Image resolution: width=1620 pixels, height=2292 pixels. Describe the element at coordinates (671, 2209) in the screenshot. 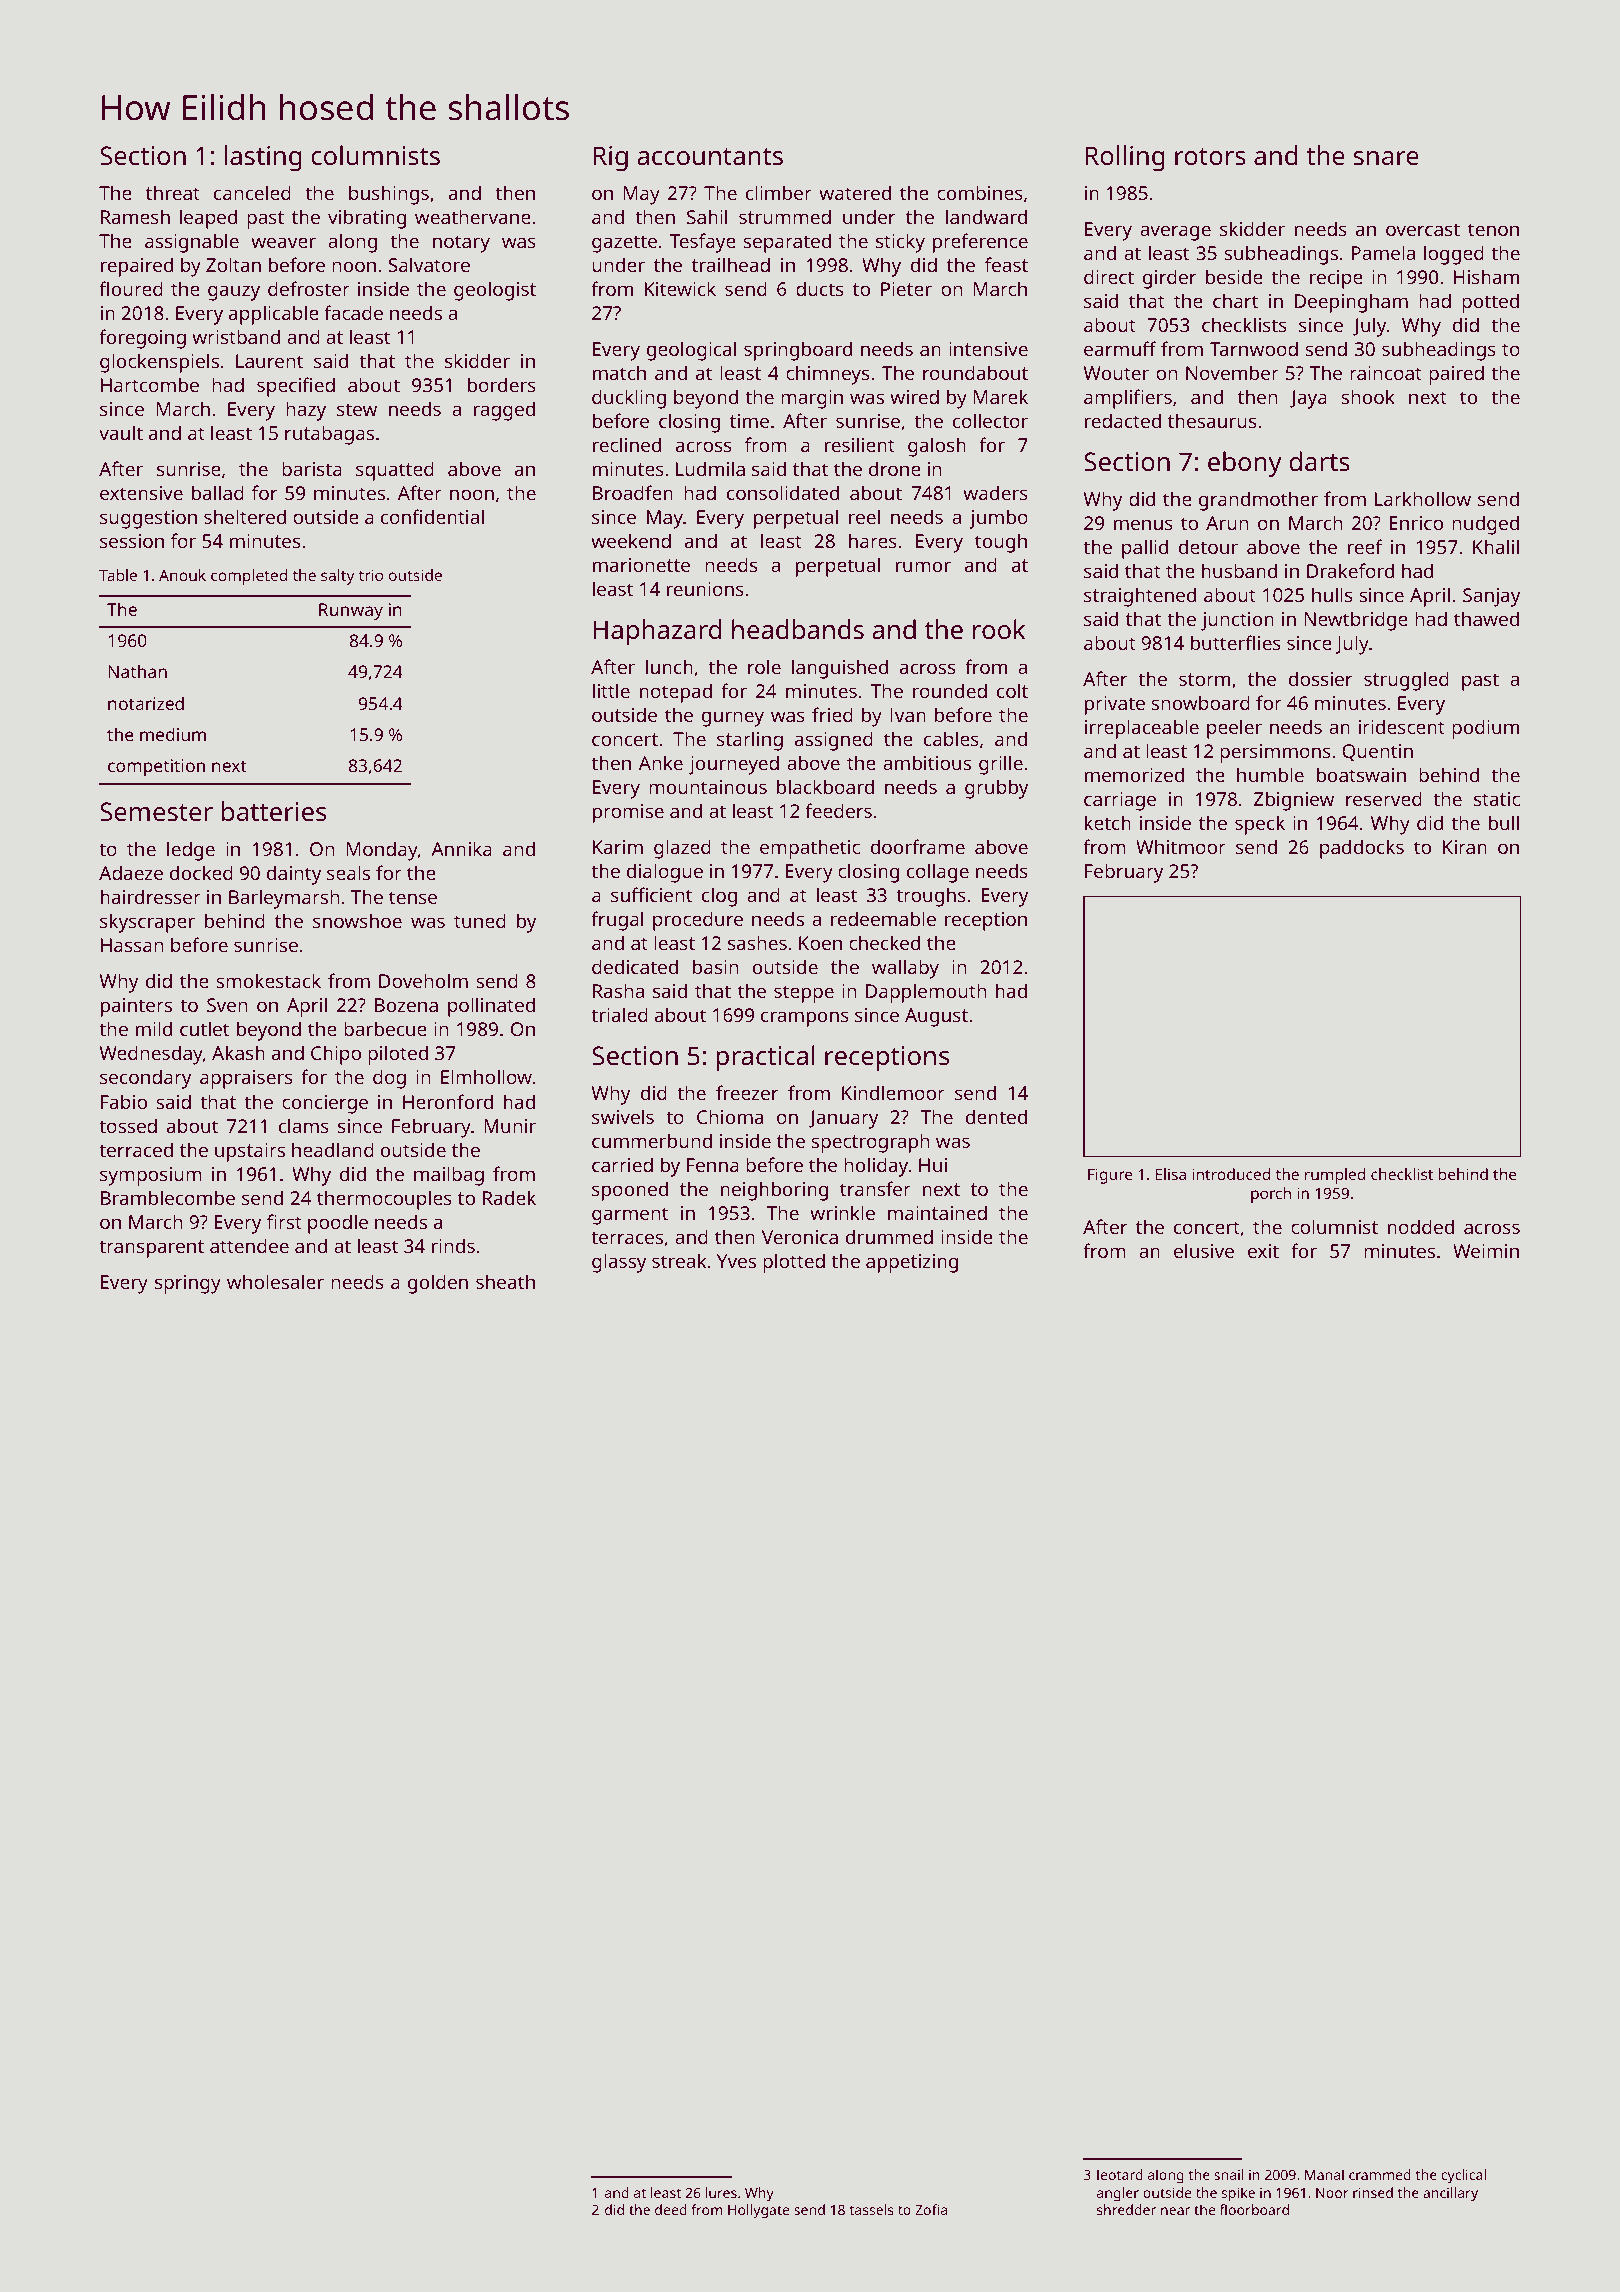

I see `deed` at that location.
